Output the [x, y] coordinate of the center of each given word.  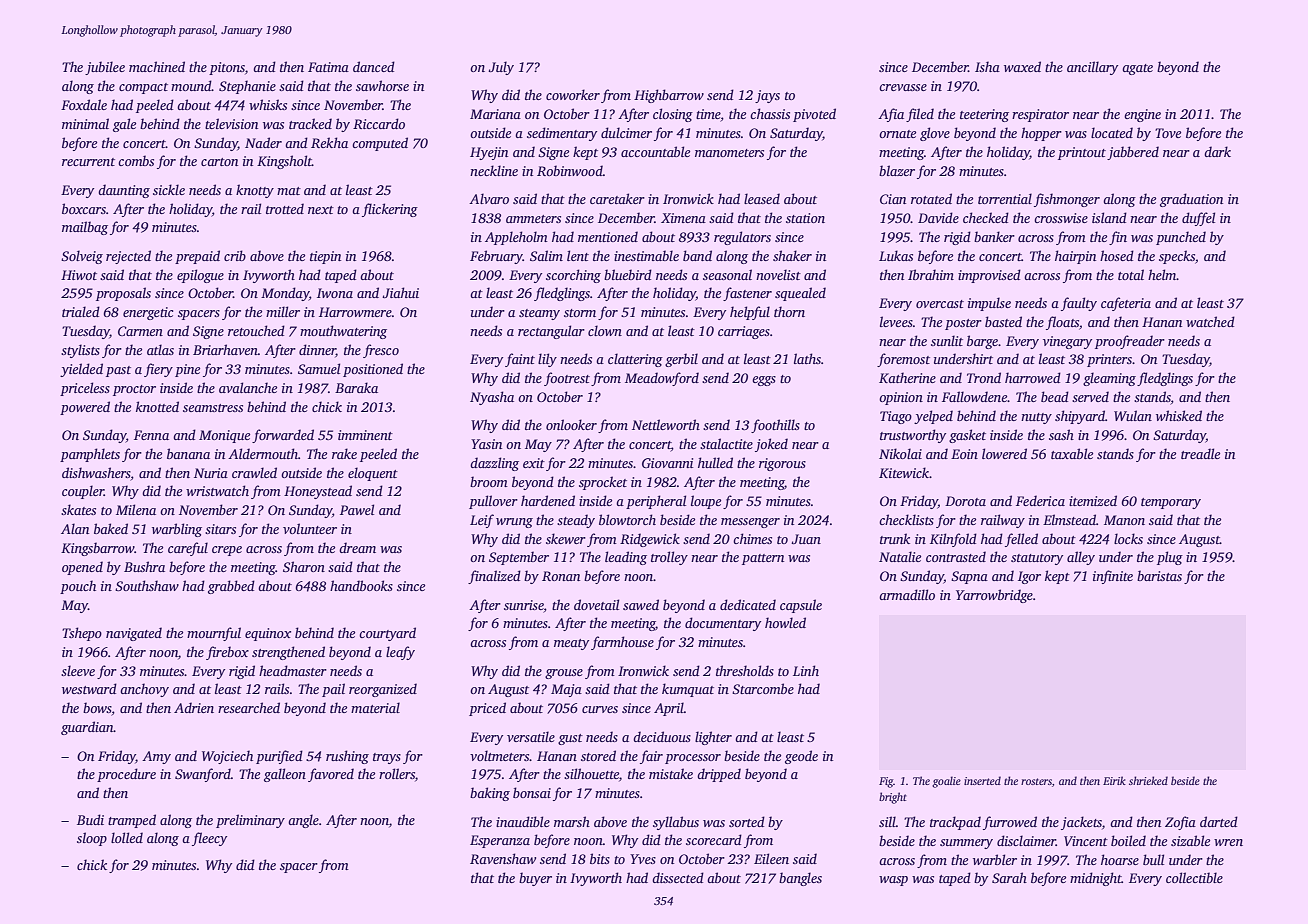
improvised [989, 276]
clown [605, 330]
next [321, 210]
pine [187, 370]
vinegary [1067, 342]
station [805, 218]
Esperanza [500, 841]
